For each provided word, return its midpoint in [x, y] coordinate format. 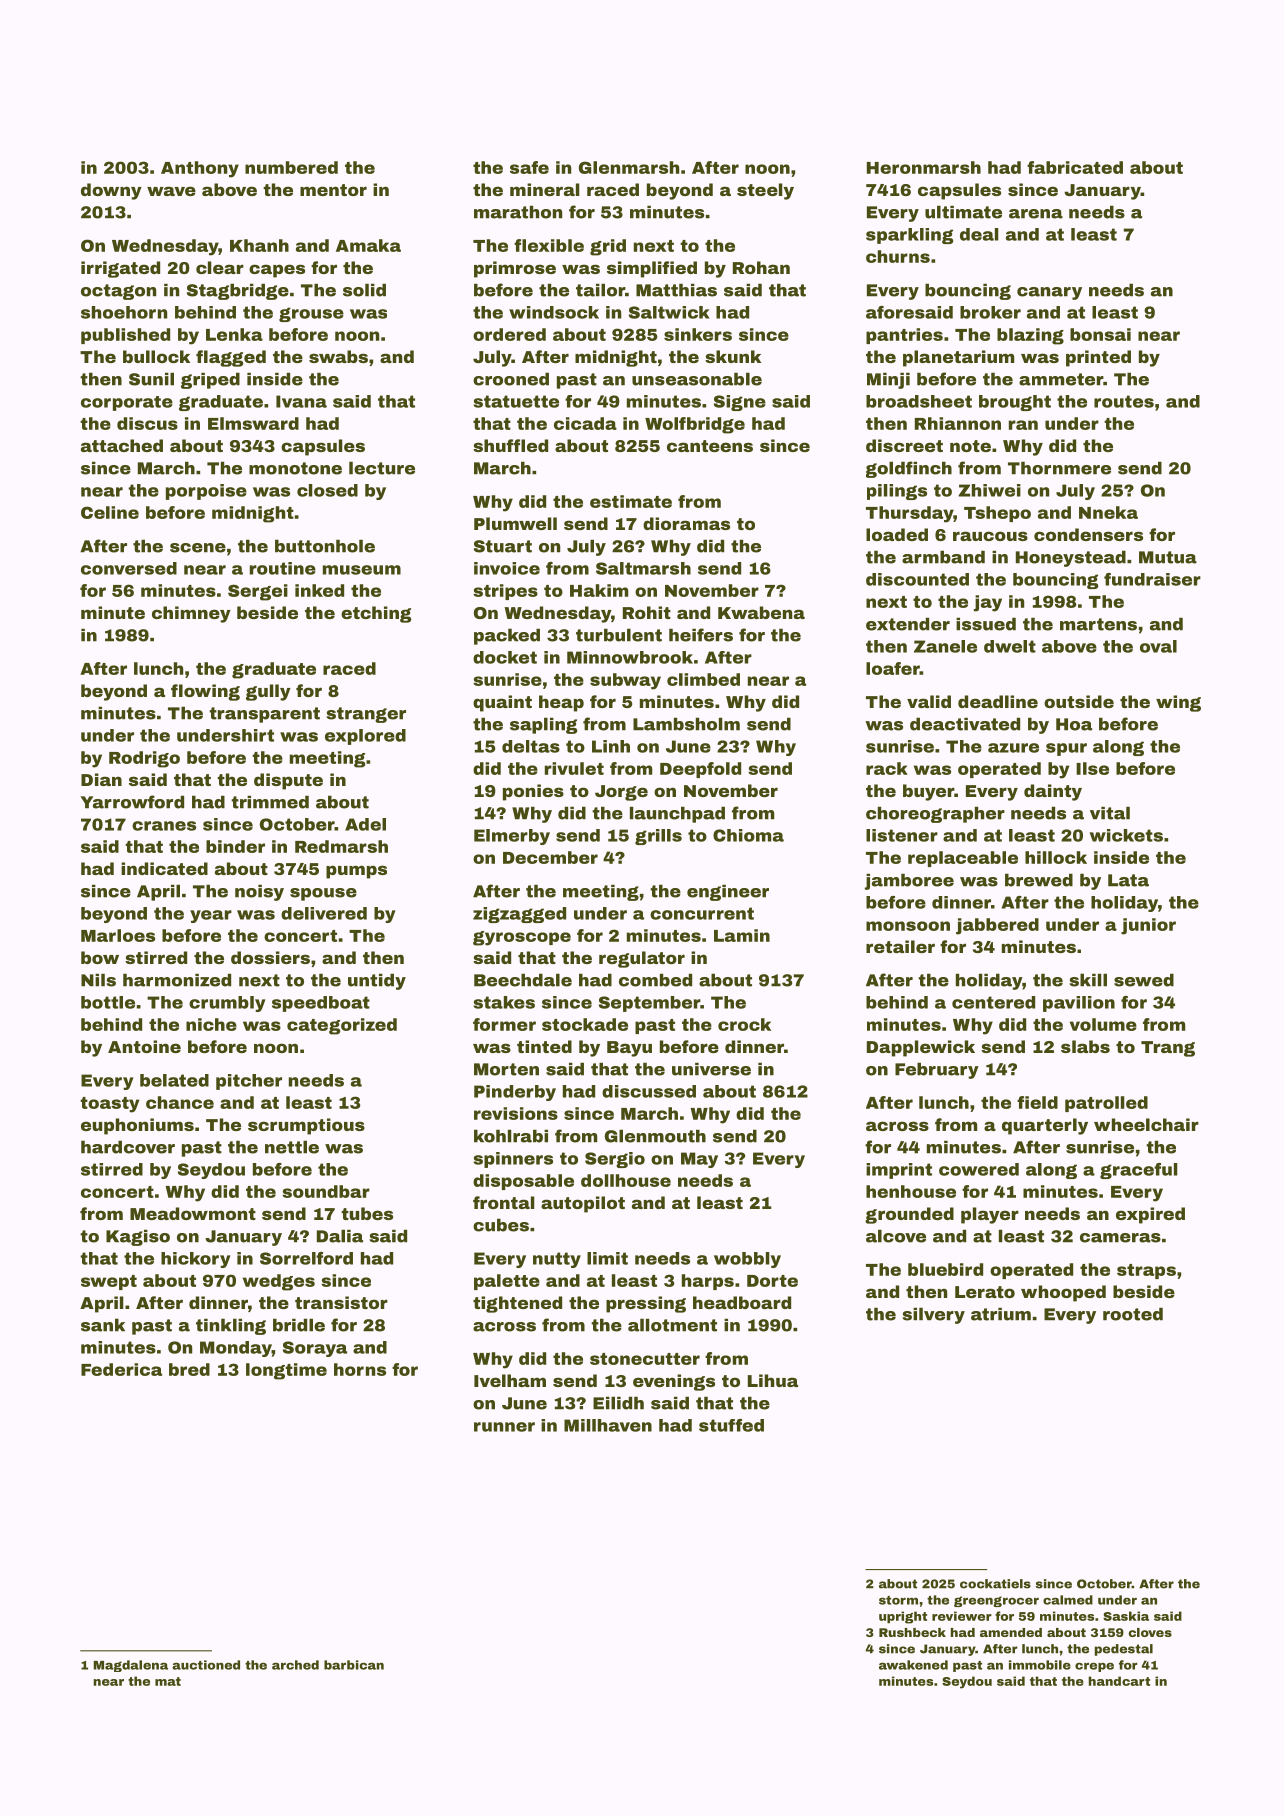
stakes [504, 1002]
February [937, 1070]
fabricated [1075, 167]
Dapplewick [921, 1048]
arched [295, 1665]
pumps [356, 872]
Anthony [200, 169]
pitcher [249, 1082]
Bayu [629, 1049]
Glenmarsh [629, 167]
